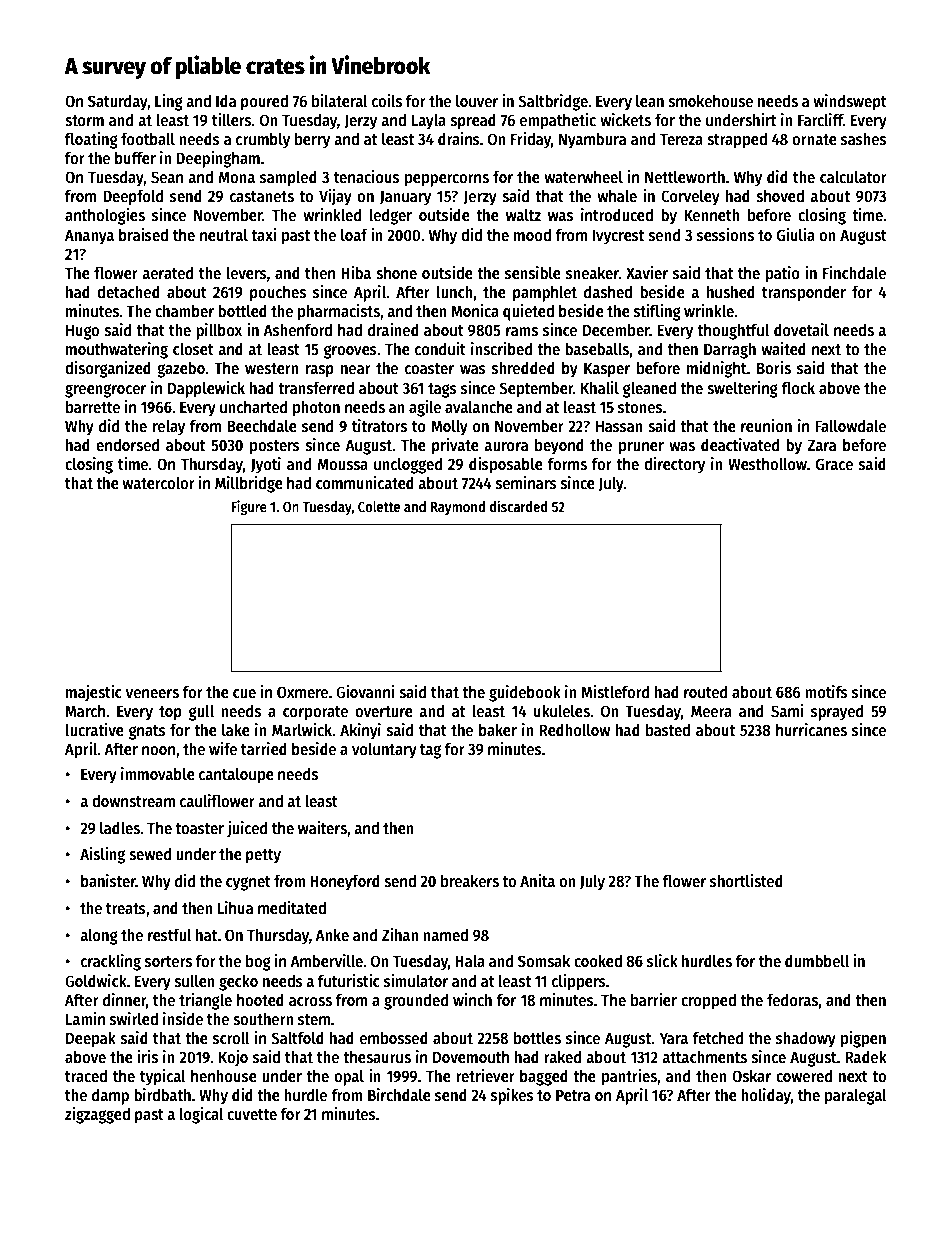 This image has width=952, height=1233. I want to click on southern, so click(263, 1019).
